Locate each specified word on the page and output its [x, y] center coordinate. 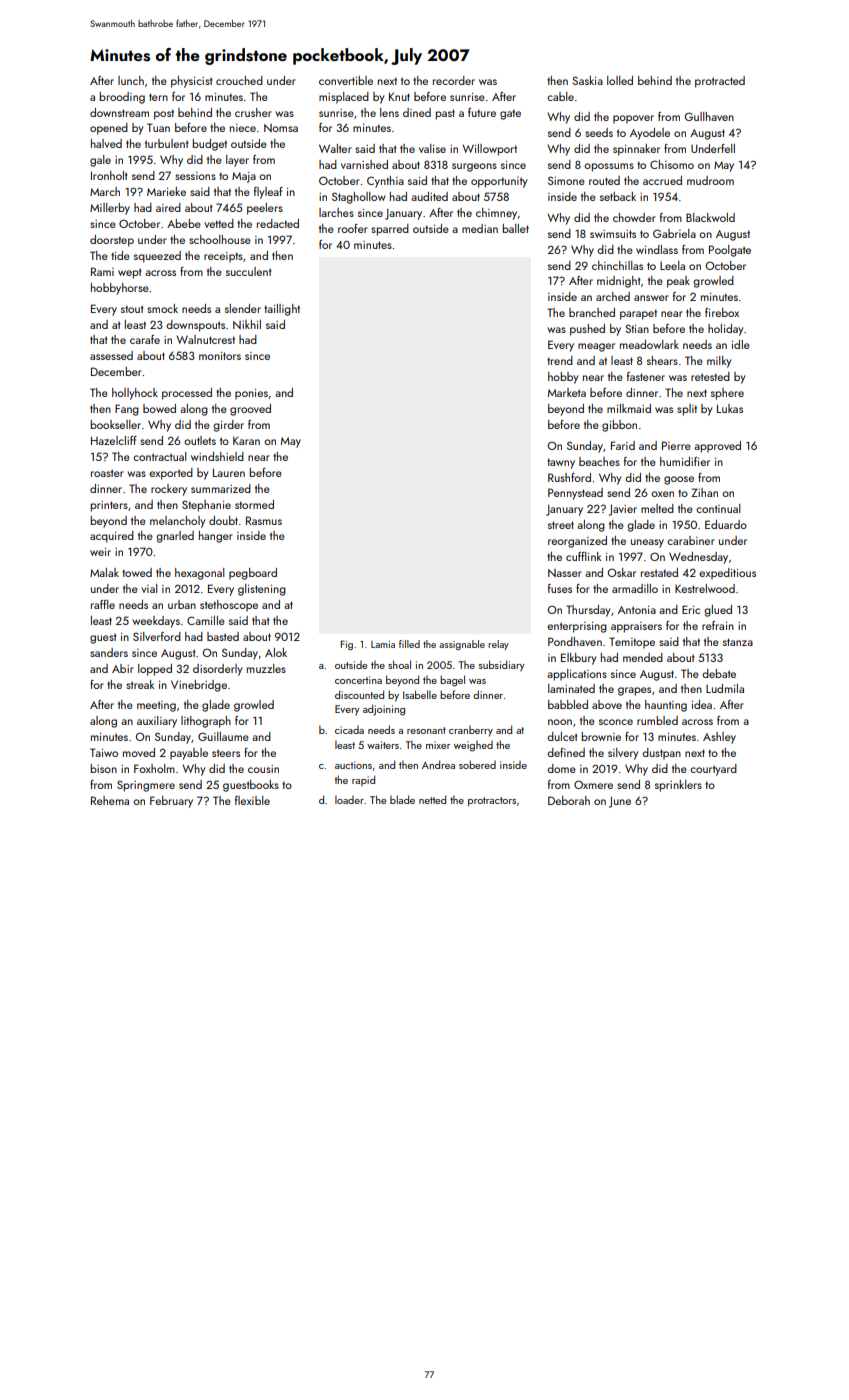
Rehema [110, 800]
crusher [253, 112]
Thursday [588, 611]
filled [409, 644]
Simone [566, 180]
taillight [282, 310]
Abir [123, 668]
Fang [127, 410]
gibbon [619, 426]
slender [243, 308]
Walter [335, 148]
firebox [722, 312]
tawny [561, 463]
